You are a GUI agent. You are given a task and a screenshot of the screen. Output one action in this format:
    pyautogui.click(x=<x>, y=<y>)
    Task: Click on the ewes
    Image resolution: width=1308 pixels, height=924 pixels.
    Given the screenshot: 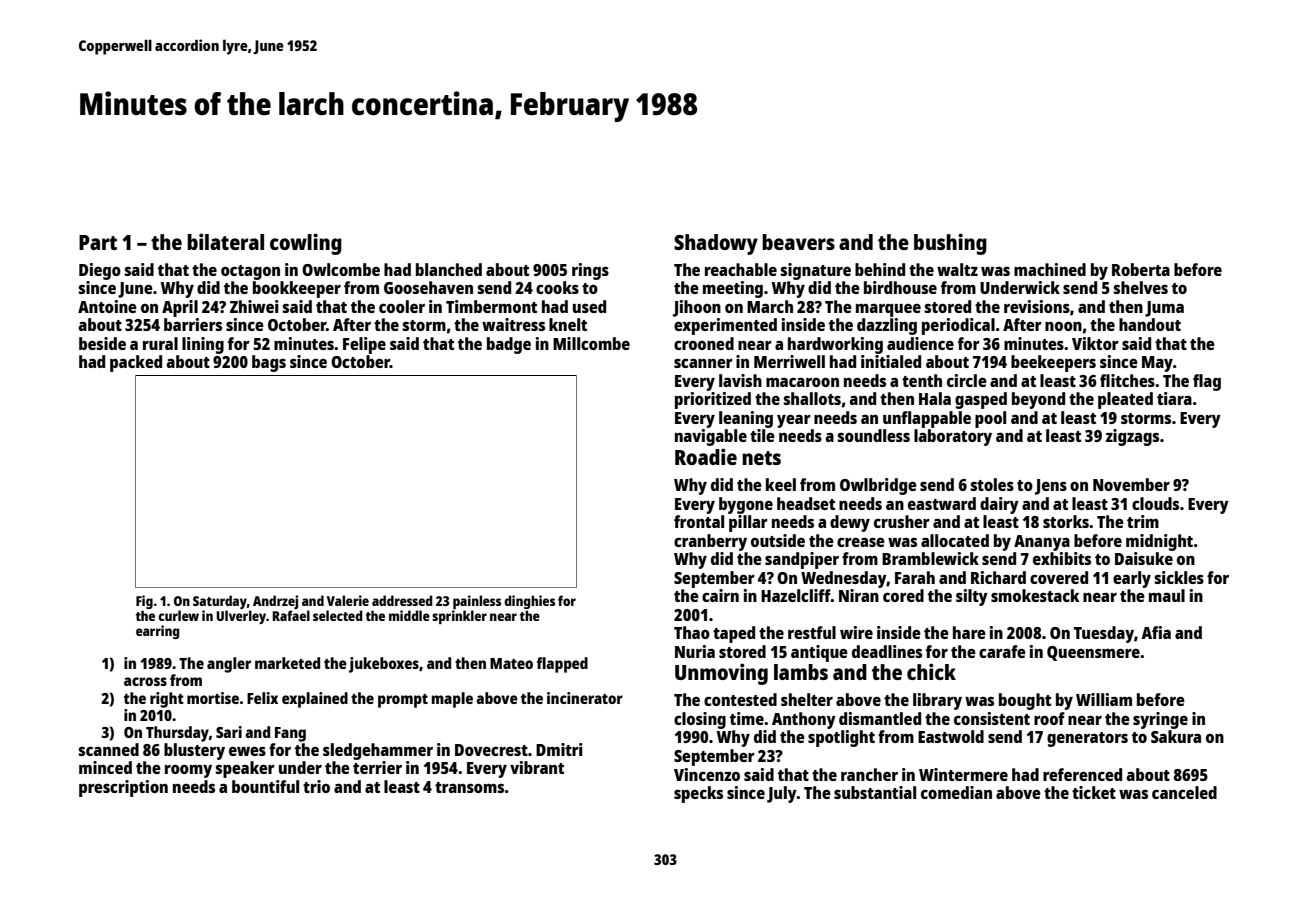 What is the action you would take?
    pyautogui.click(x=247, y=751)
